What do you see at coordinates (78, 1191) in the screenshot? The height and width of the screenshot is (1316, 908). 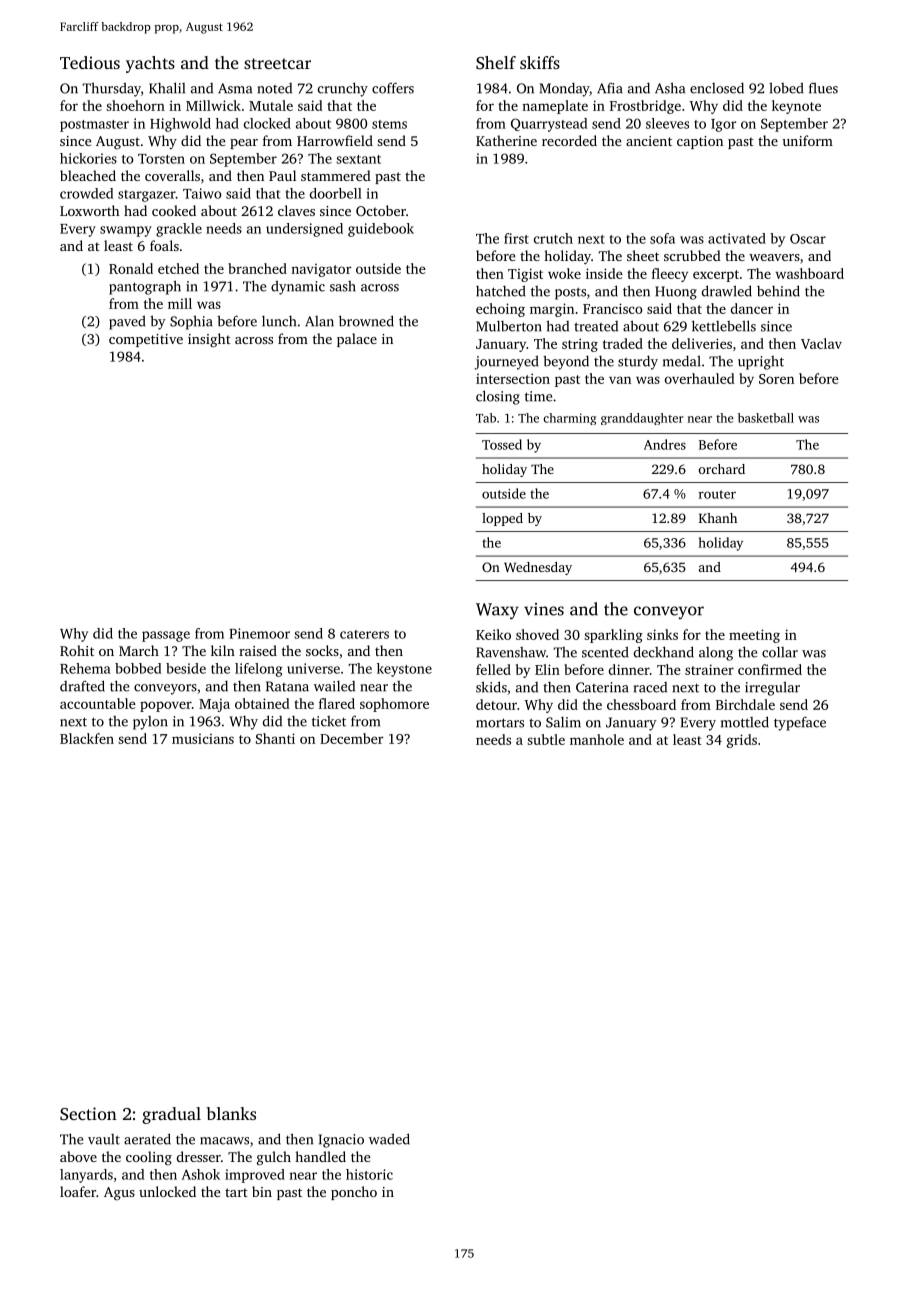 I see `loafer` at bounding box center [78, 1191].
